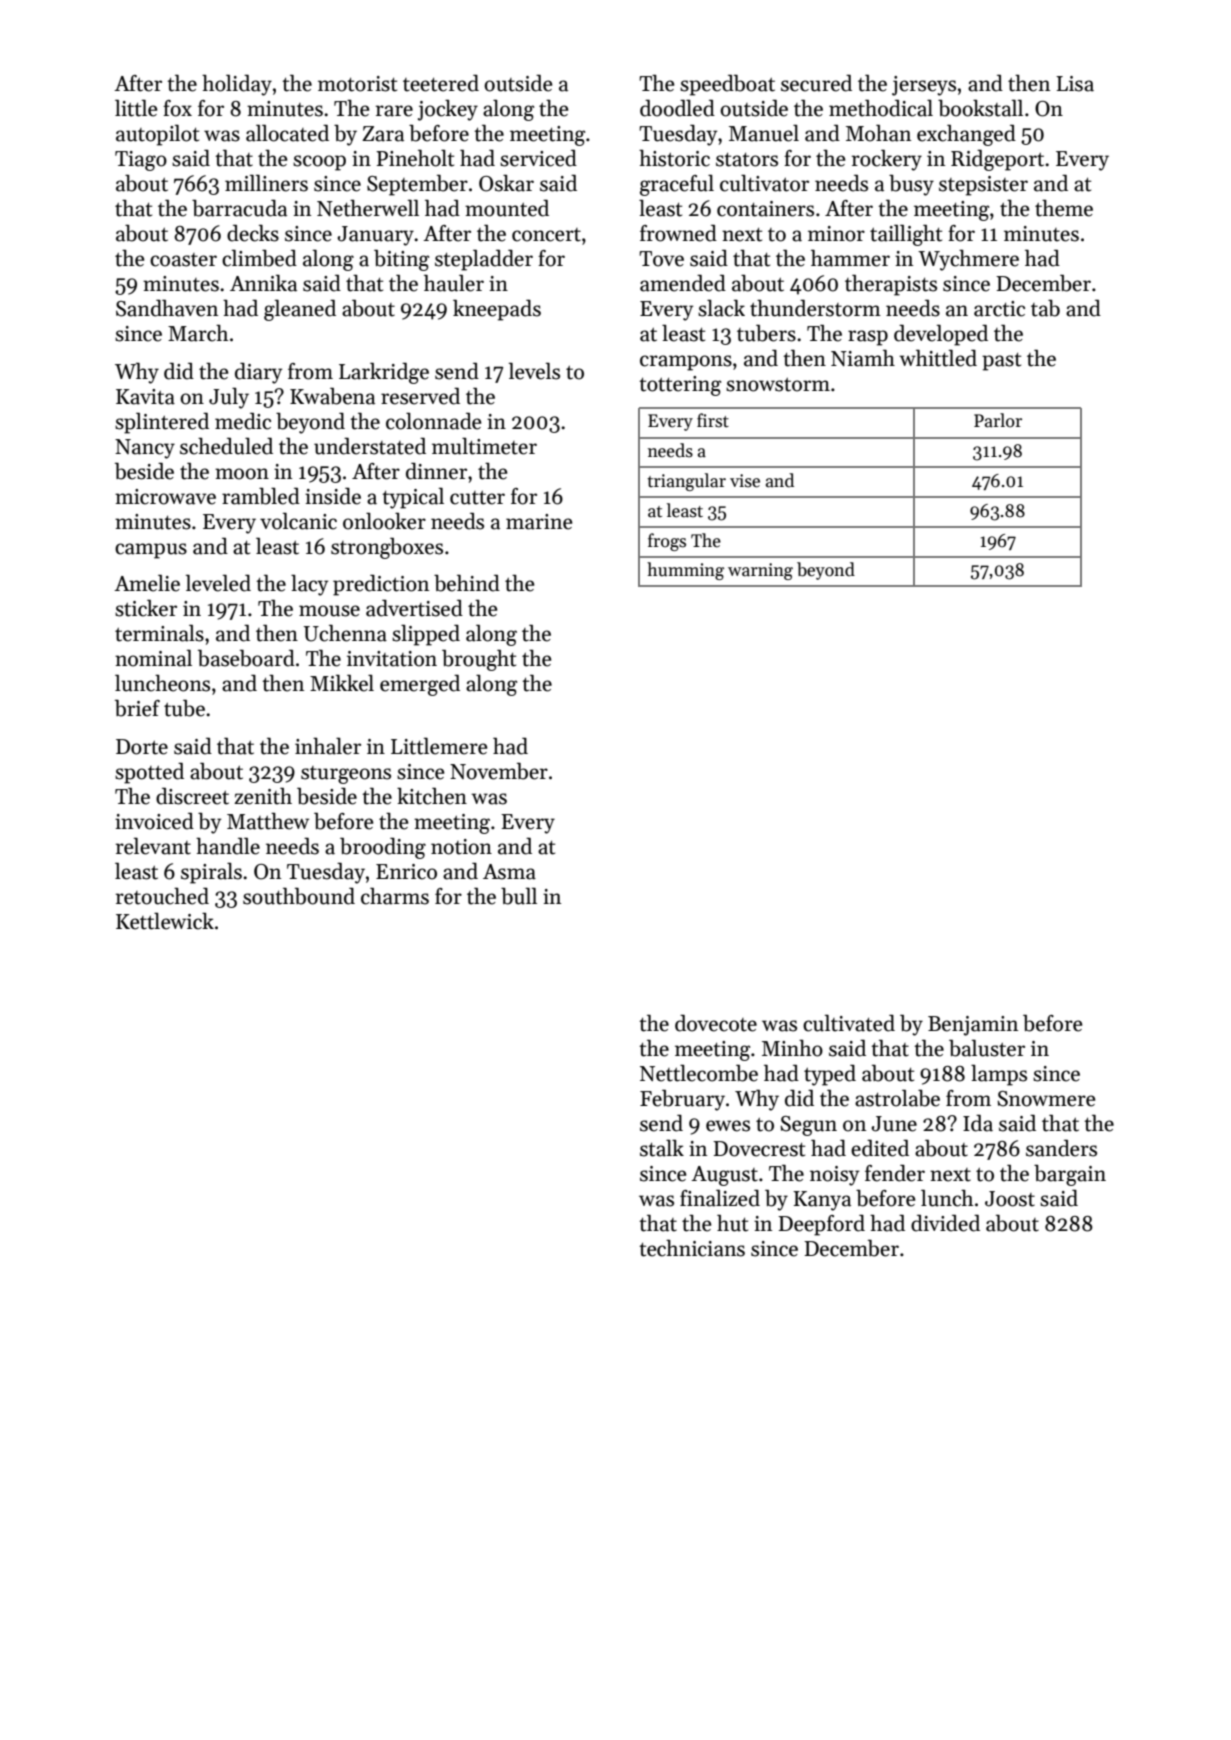  I want to click on allocated, so click(287, 133).
